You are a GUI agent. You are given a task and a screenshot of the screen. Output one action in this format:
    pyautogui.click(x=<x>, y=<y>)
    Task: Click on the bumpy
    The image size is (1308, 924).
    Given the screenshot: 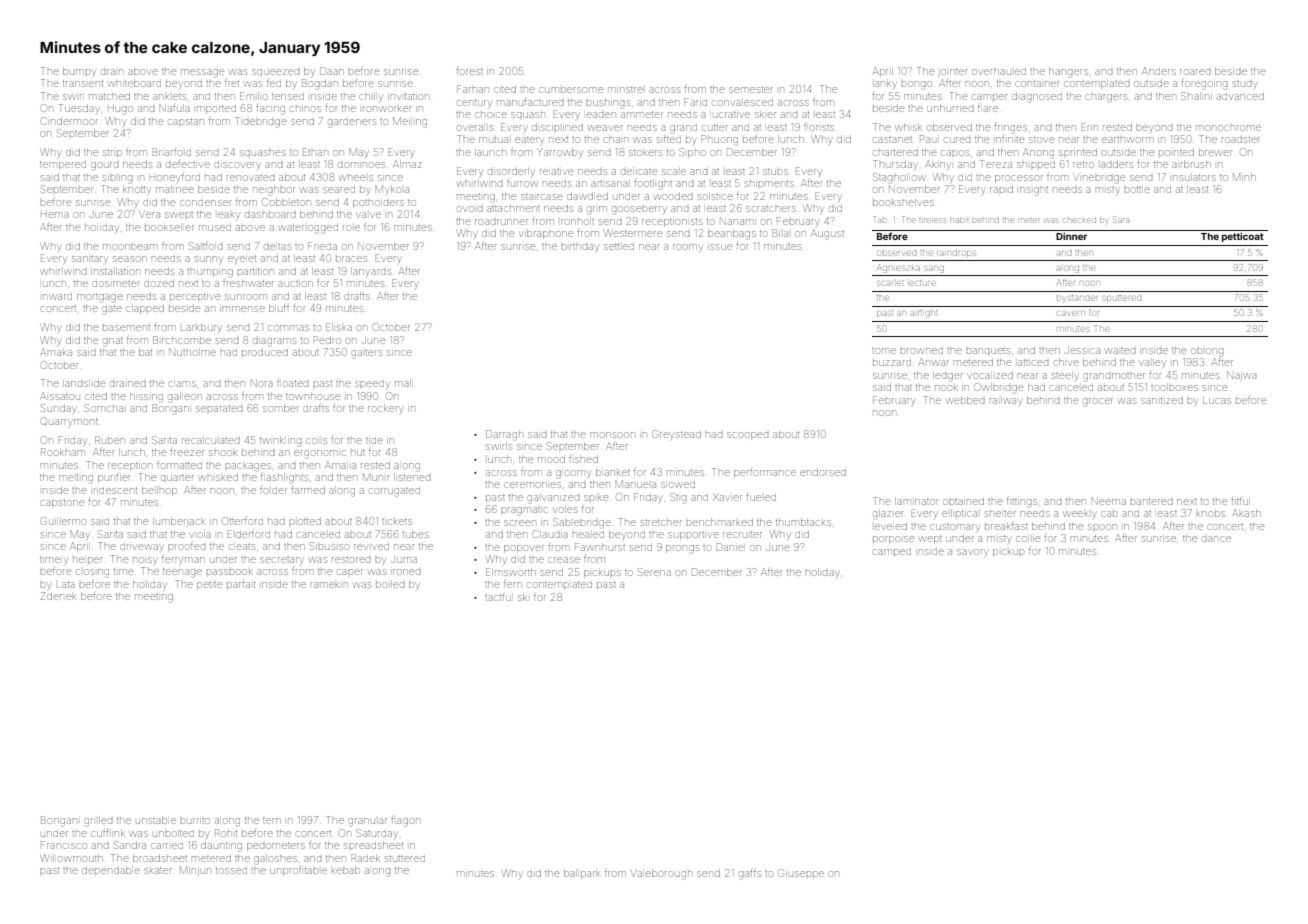 What is the action you would take?
    pyautogui.click(x=79, y=72)
